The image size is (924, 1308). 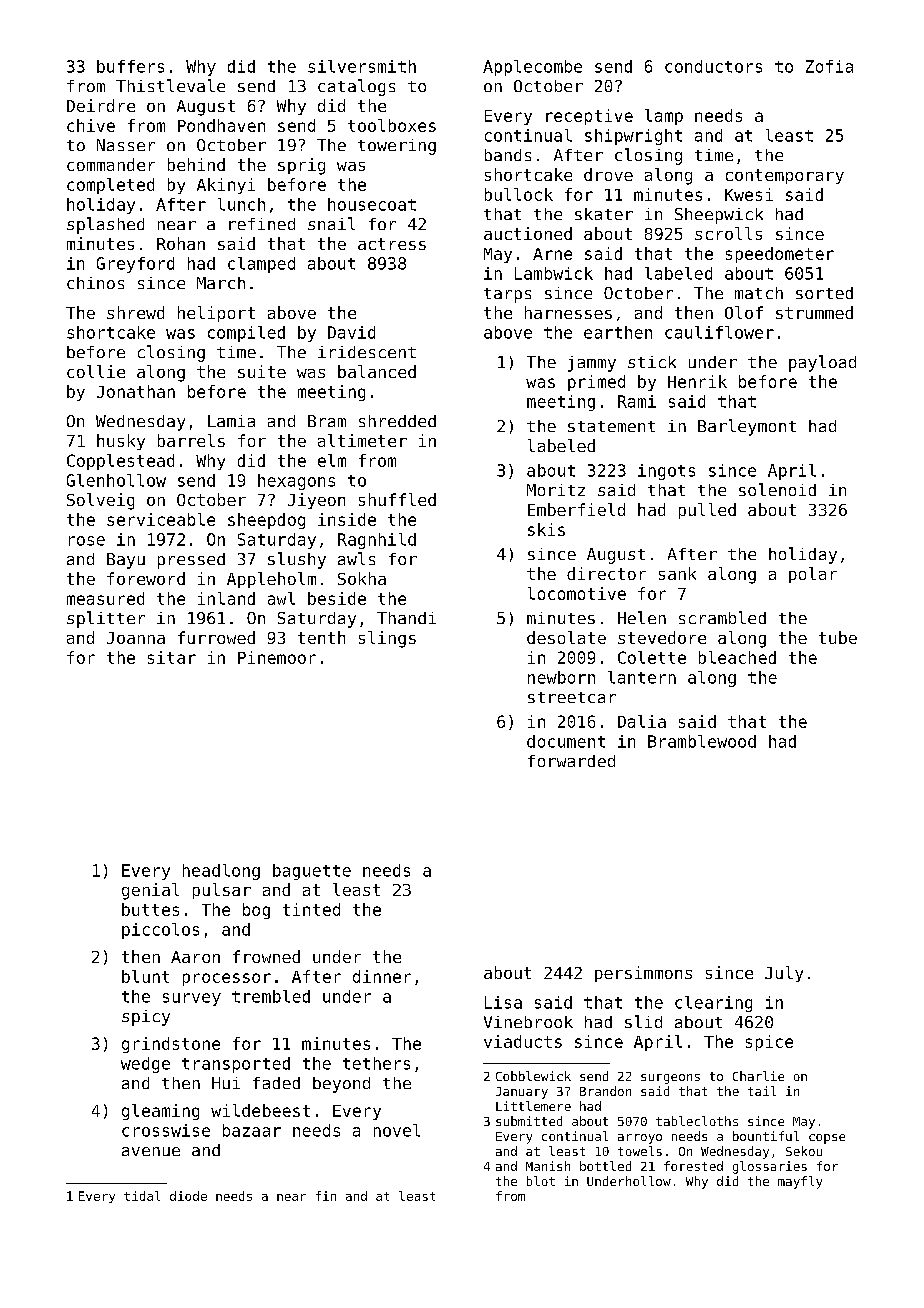 I want to click on novel, so click(x=397, y=1130).
